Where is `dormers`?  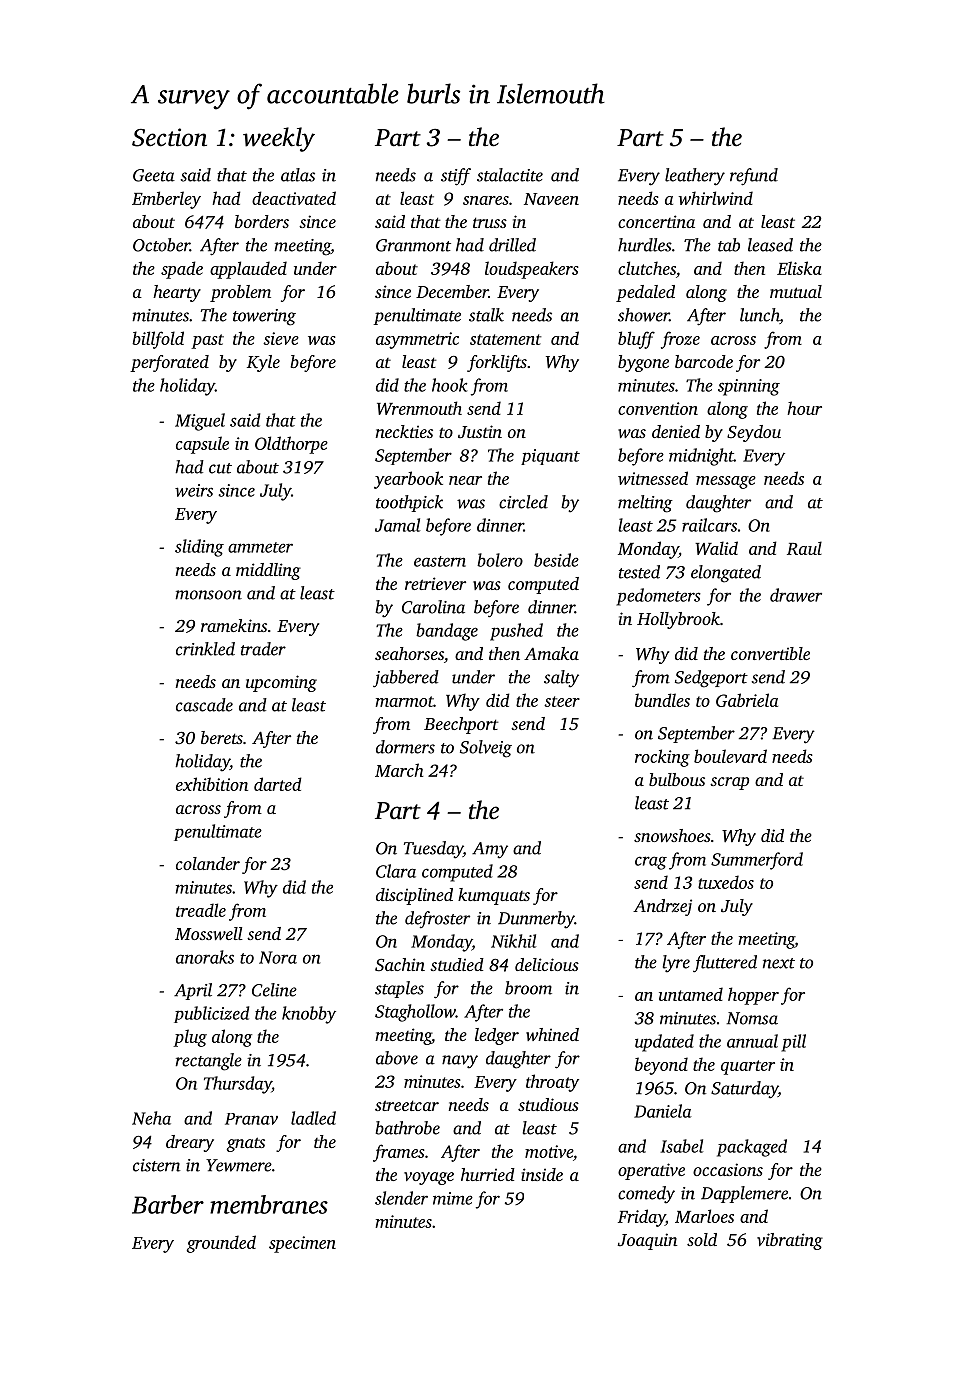
dormers is located at coordinates (405, 747).
